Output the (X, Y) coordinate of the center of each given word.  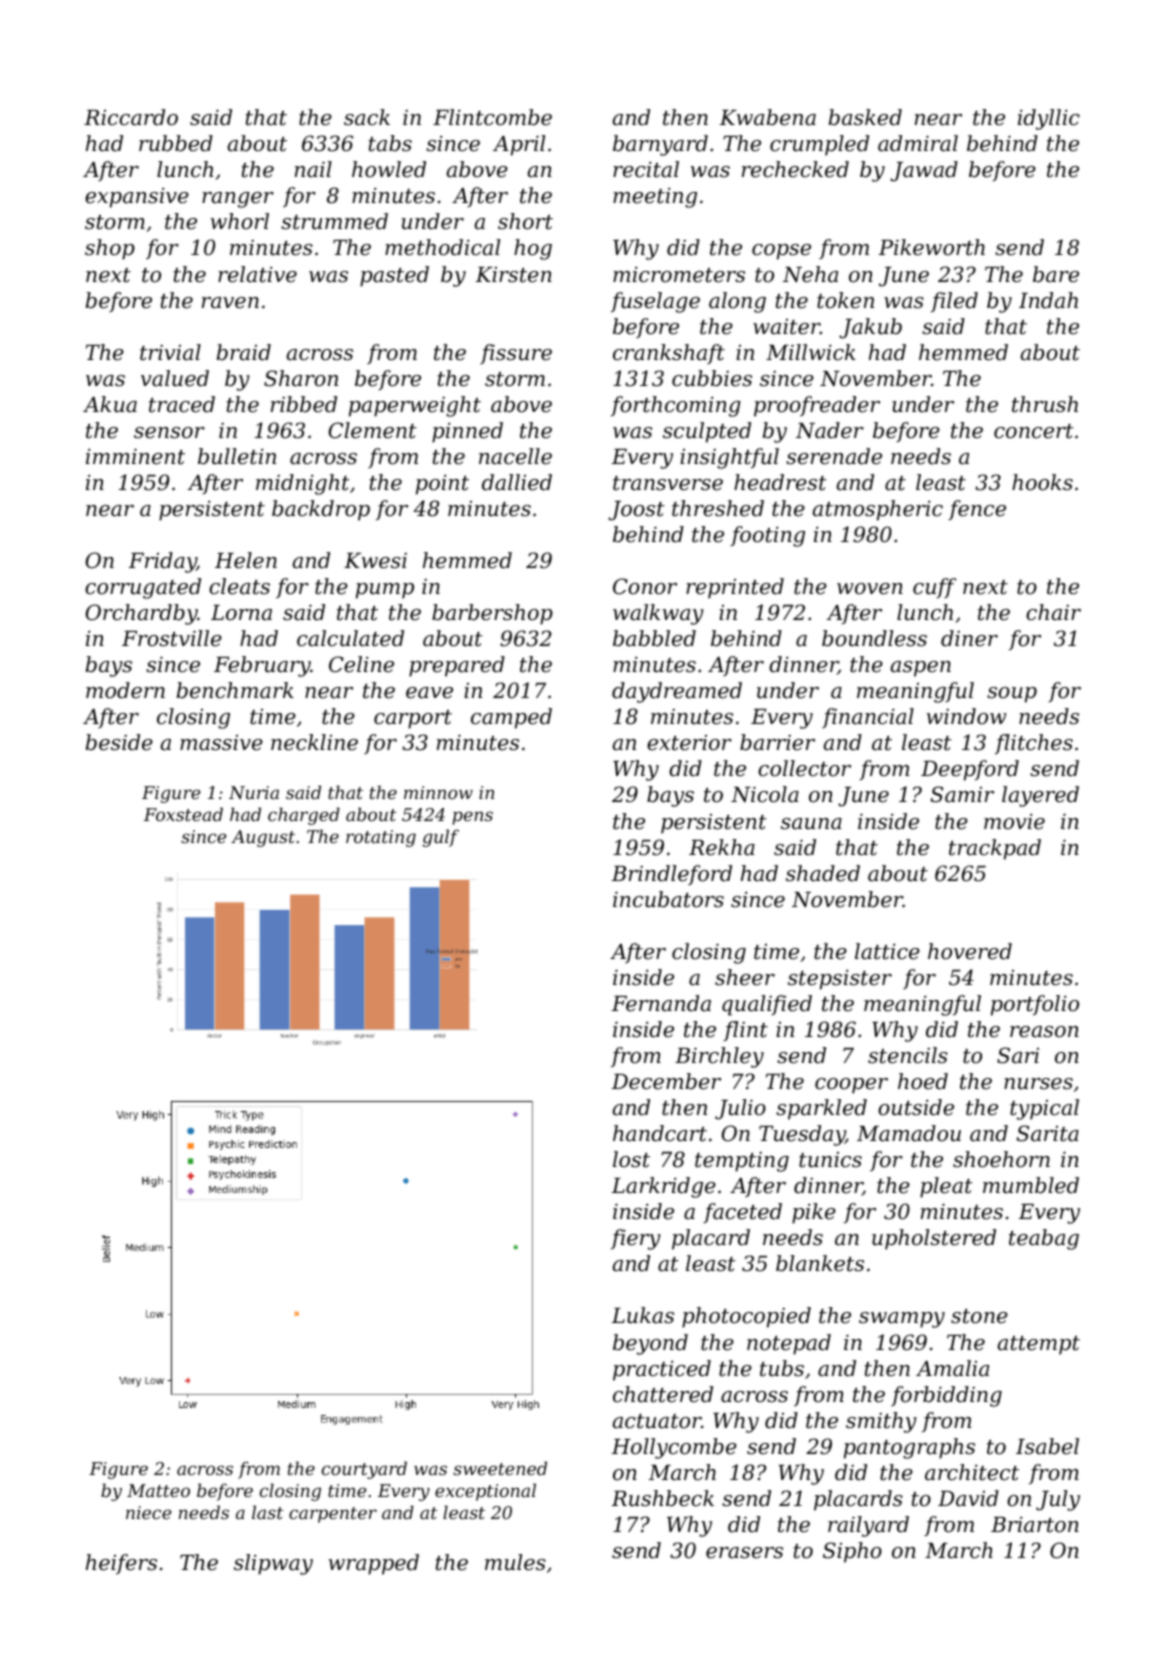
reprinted (735, 588)
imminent (135, 456)
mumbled (1031, 1185)
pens (472, 818)
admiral (918, 143)
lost (631, 1159)
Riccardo (131, 117)
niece (148, 1512)
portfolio (1035, 1005)
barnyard (660, 145)
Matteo (158, 1490)
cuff (934, 588)
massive (221, 743)
